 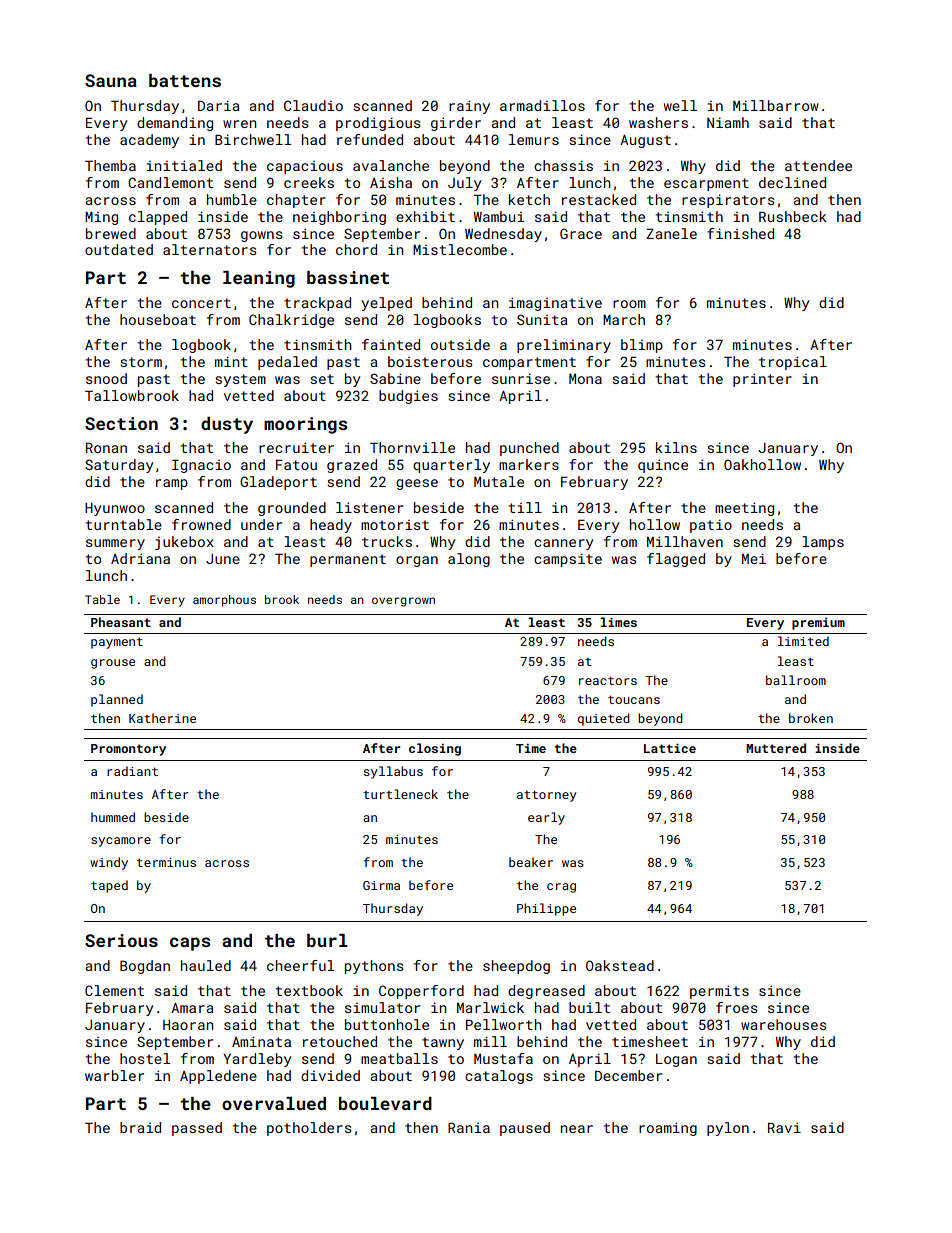 What do you see at coordinates (117, 643) in the page?
I see `payment` at bounding box center [117, 643].
